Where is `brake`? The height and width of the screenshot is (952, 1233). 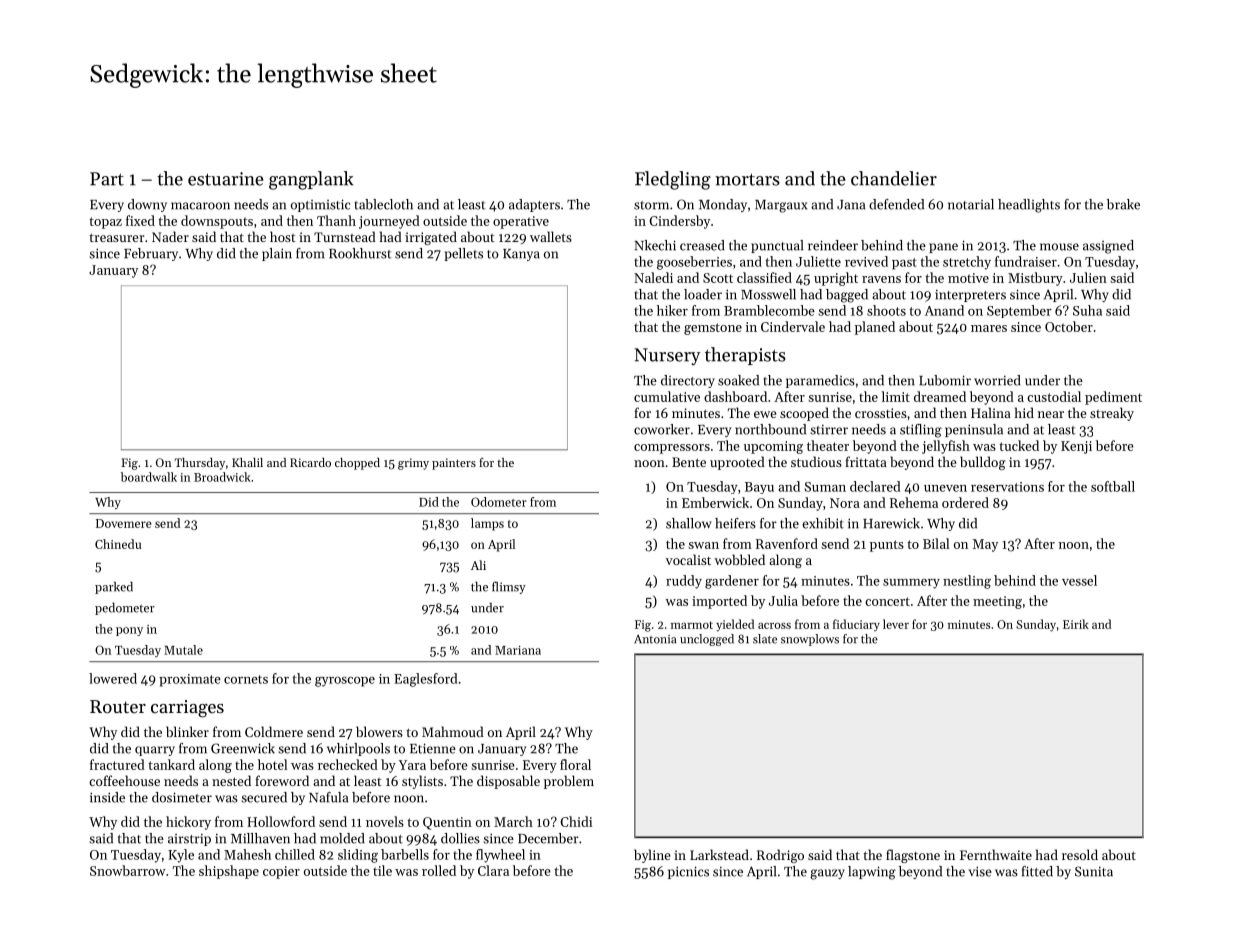
brake is located at coordinates (1123, 204).
